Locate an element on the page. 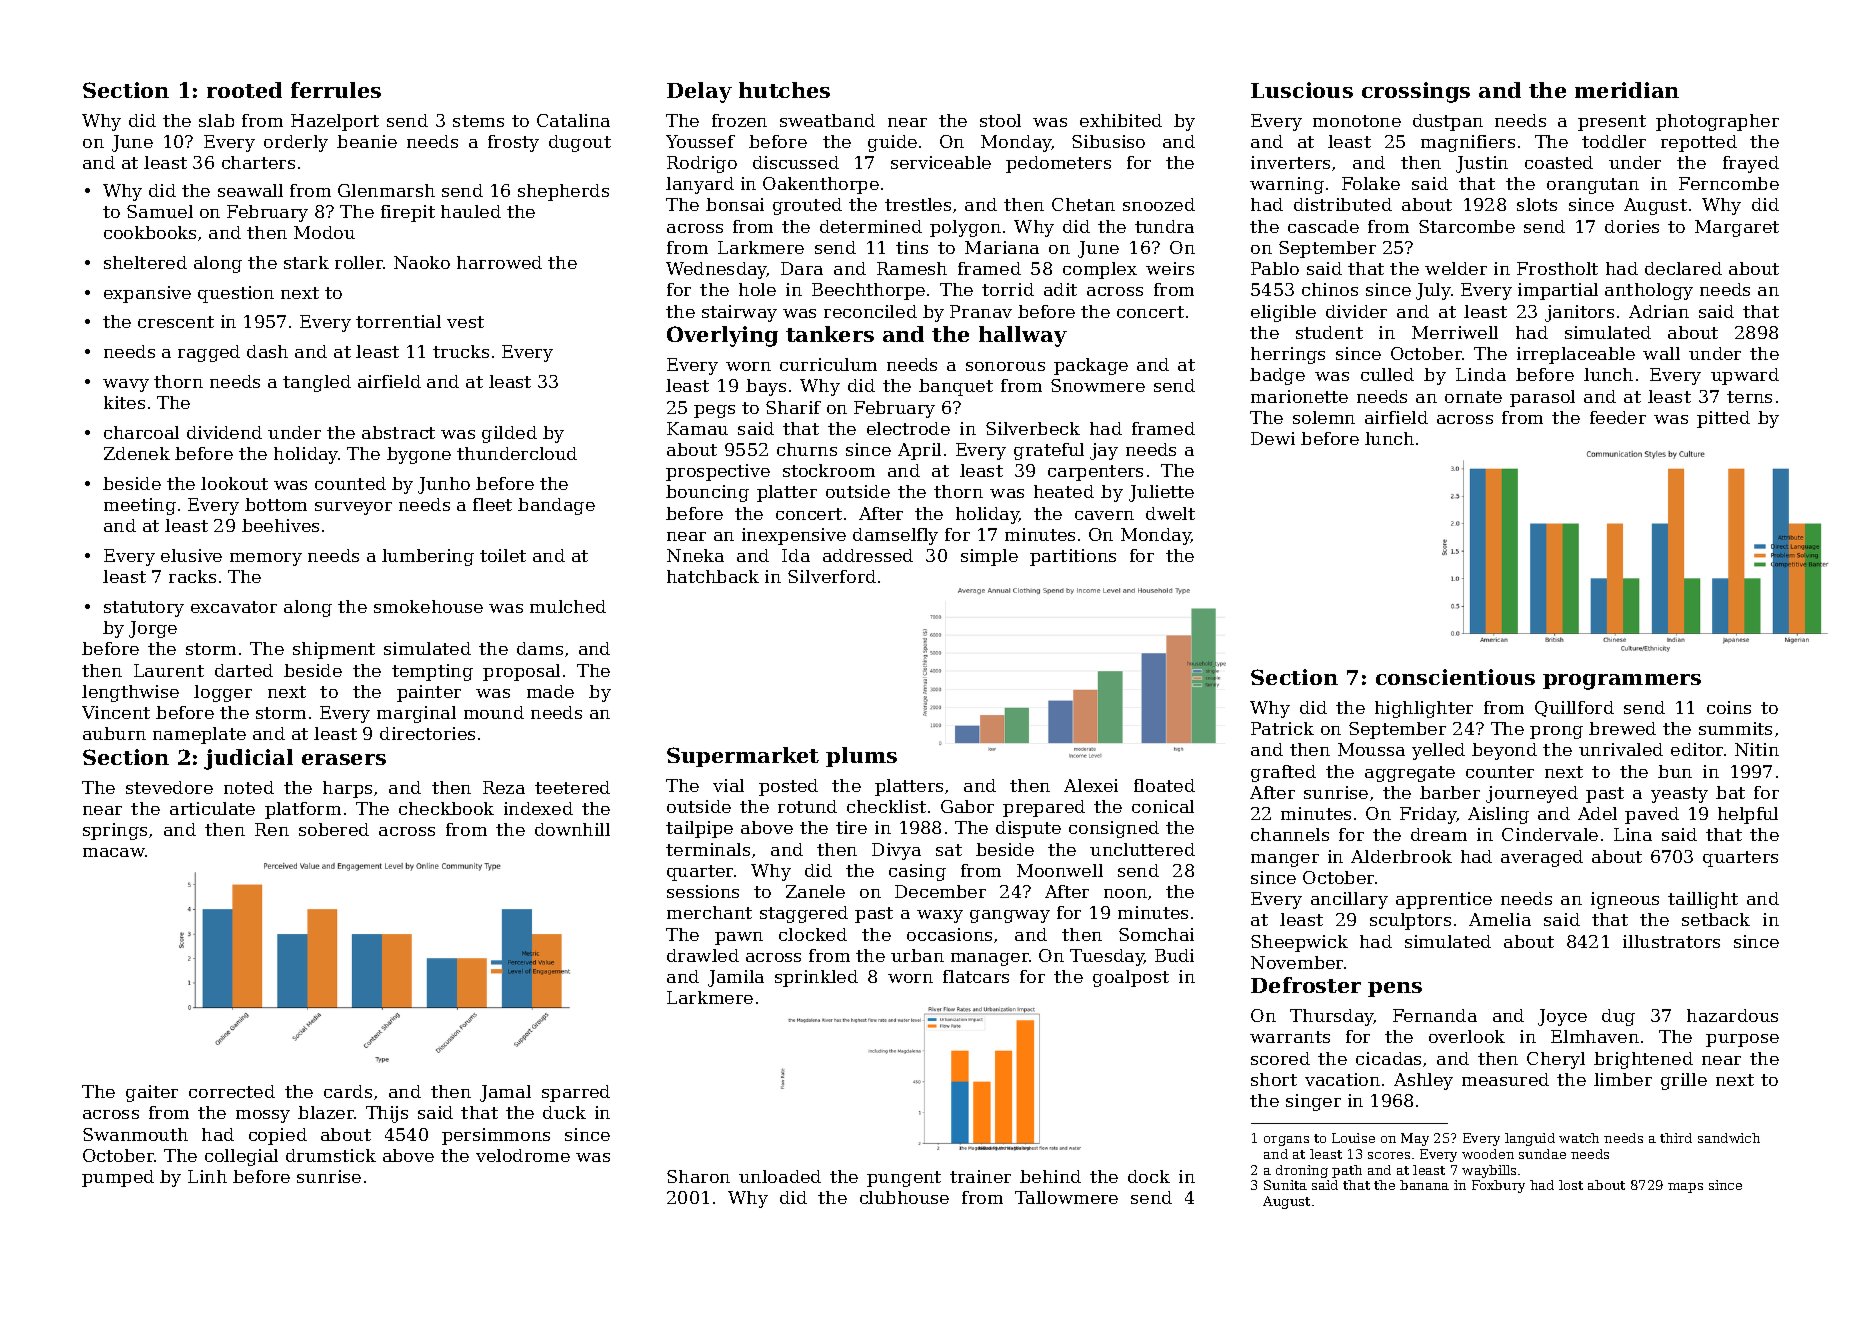 Image resolution: width=1862 pixels, height=1317 pixels. ferrules is located at coordinates (336, 90).
